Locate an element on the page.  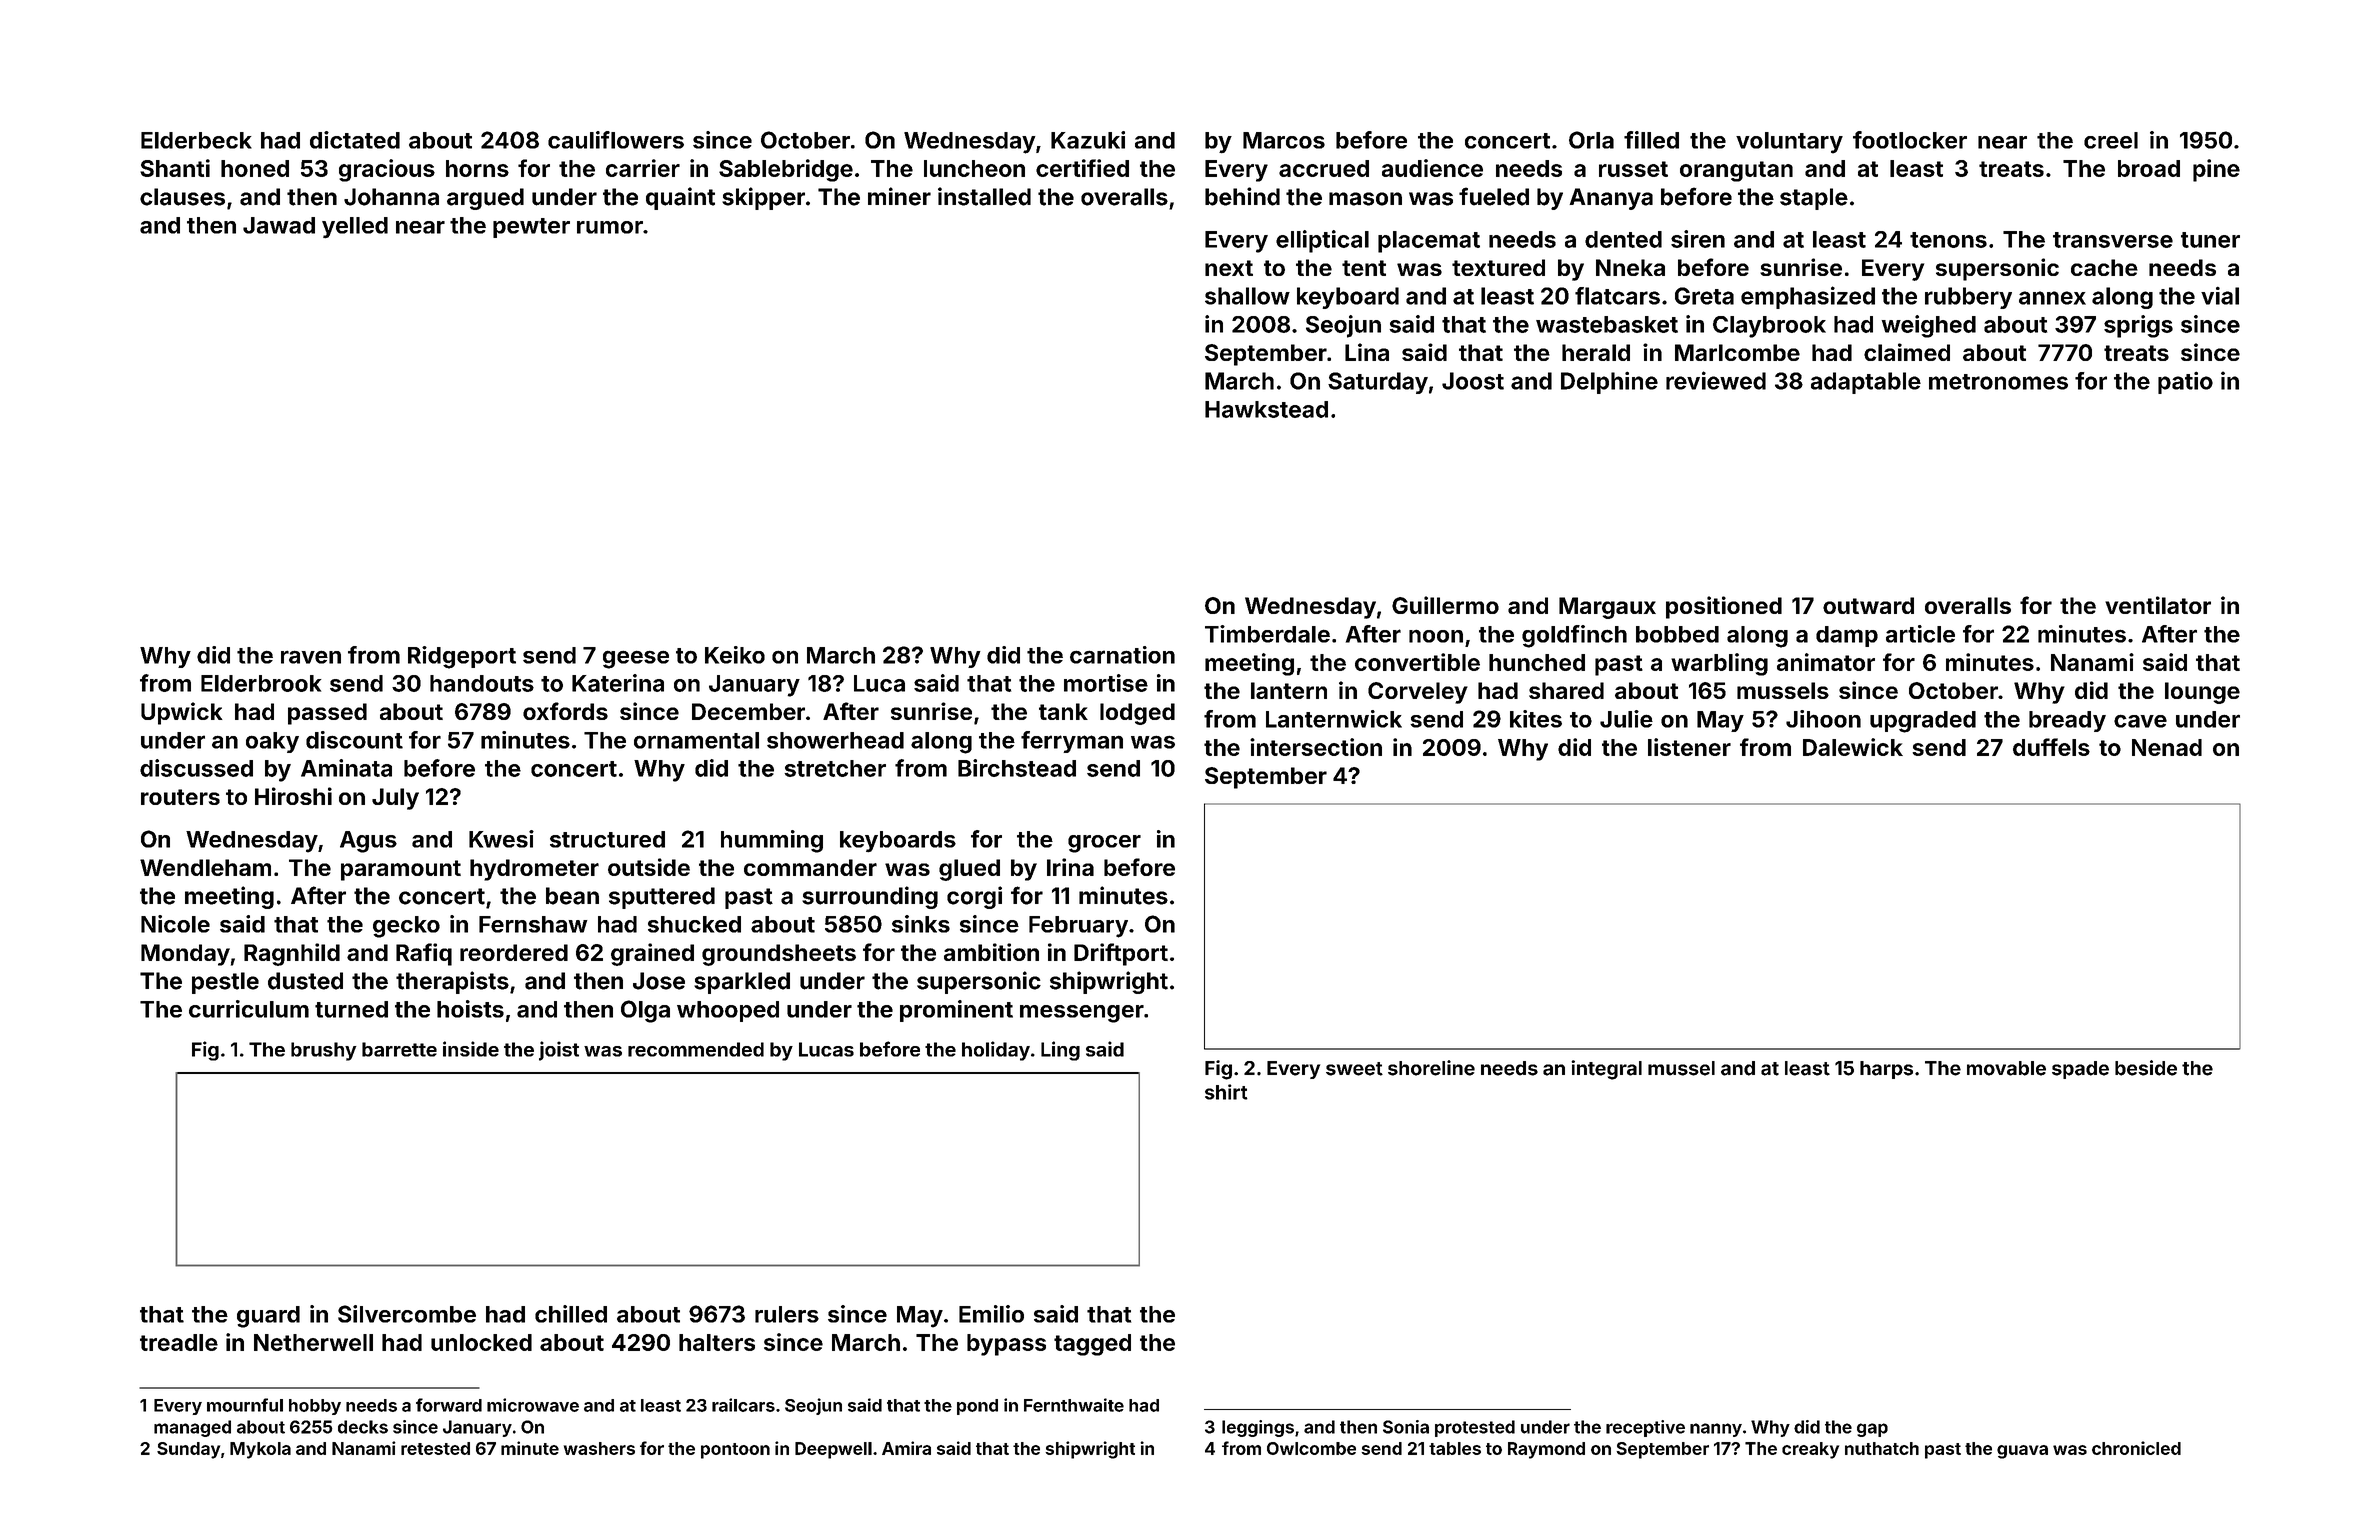
Timberdale is located at coordinates (1267, 634).
